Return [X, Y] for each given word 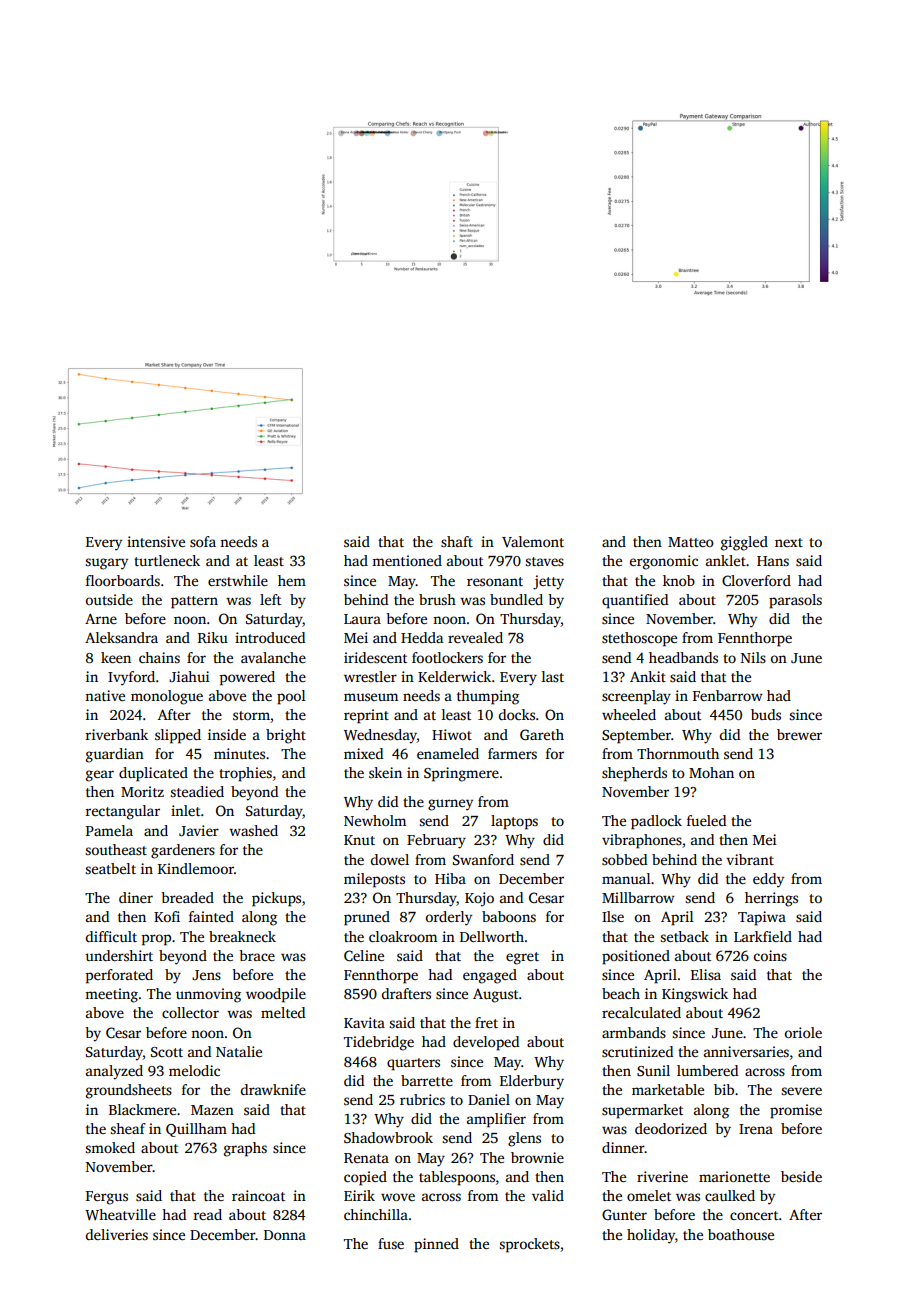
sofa [203, 541]
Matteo [691, 542]
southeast [116, 849]
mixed [363, 753]
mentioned [407, 560]
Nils [753, 657]
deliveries [117, 1234]
